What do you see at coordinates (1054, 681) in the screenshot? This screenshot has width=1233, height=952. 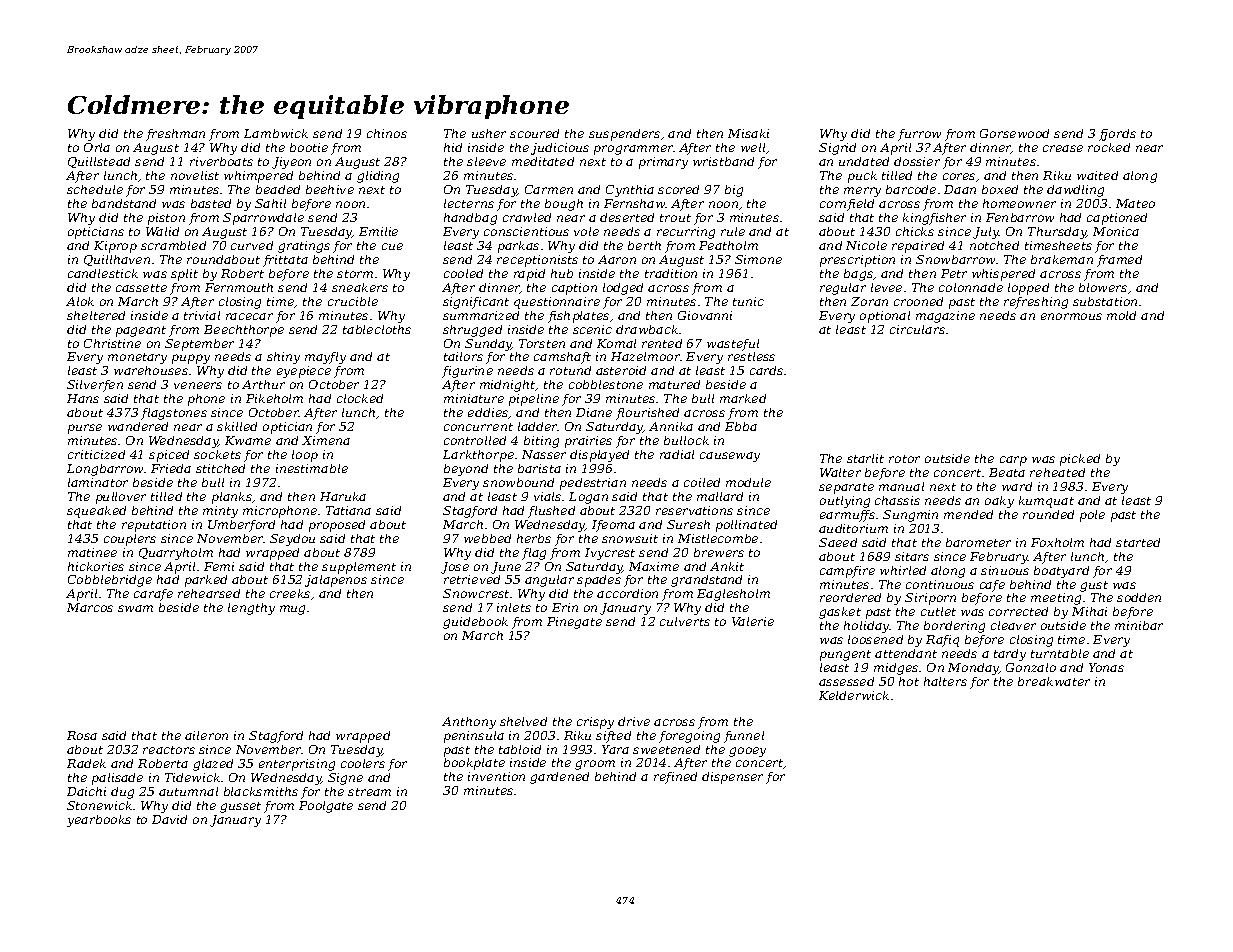 I see `breakwater` at bounding box center [1054, 681].
